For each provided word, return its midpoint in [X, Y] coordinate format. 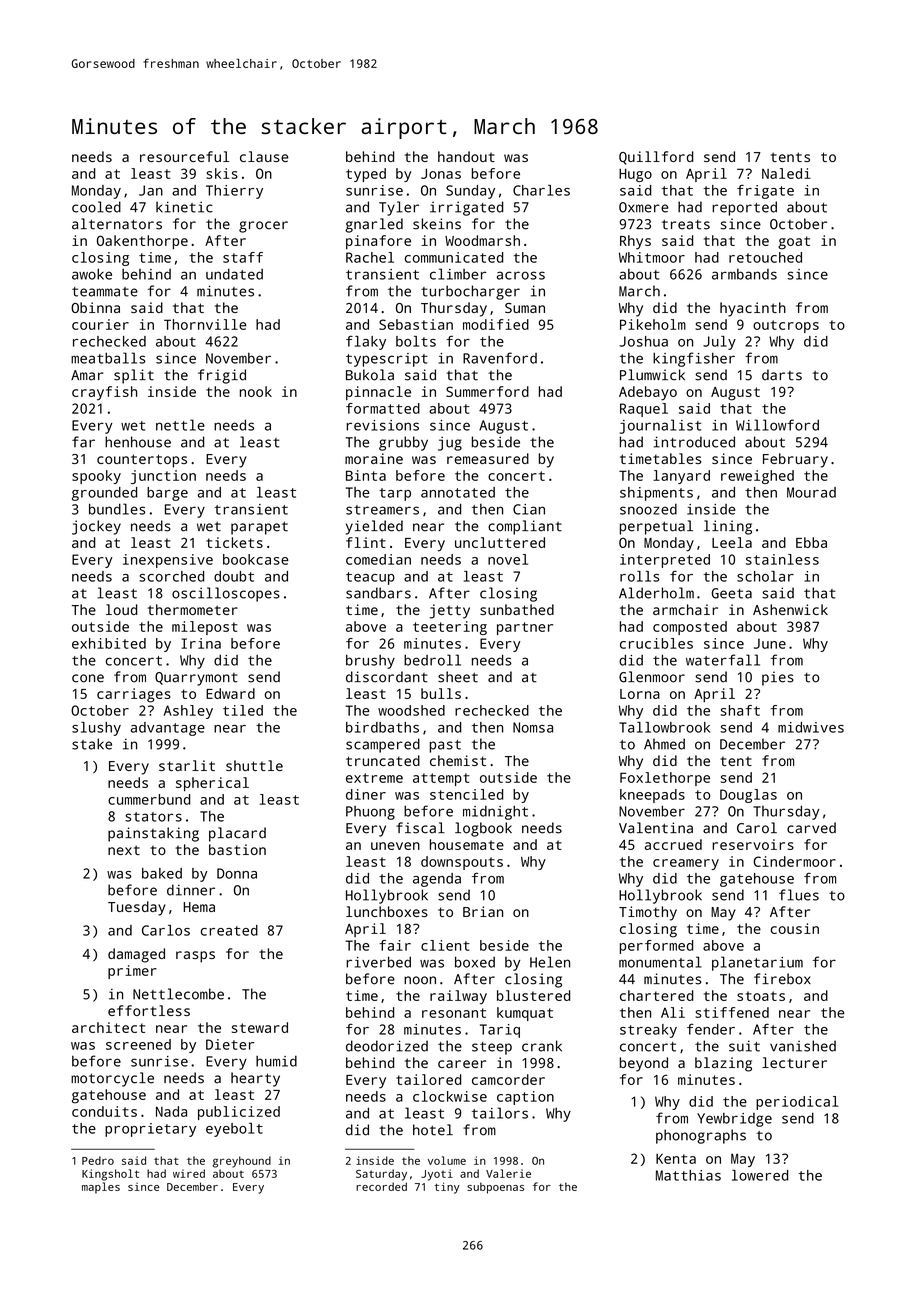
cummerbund [149, 799]
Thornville [205, 324]
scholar [765, 576]
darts [782, 375]
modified [496, 324]
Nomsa [533, 727]
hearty [255, 1079]
